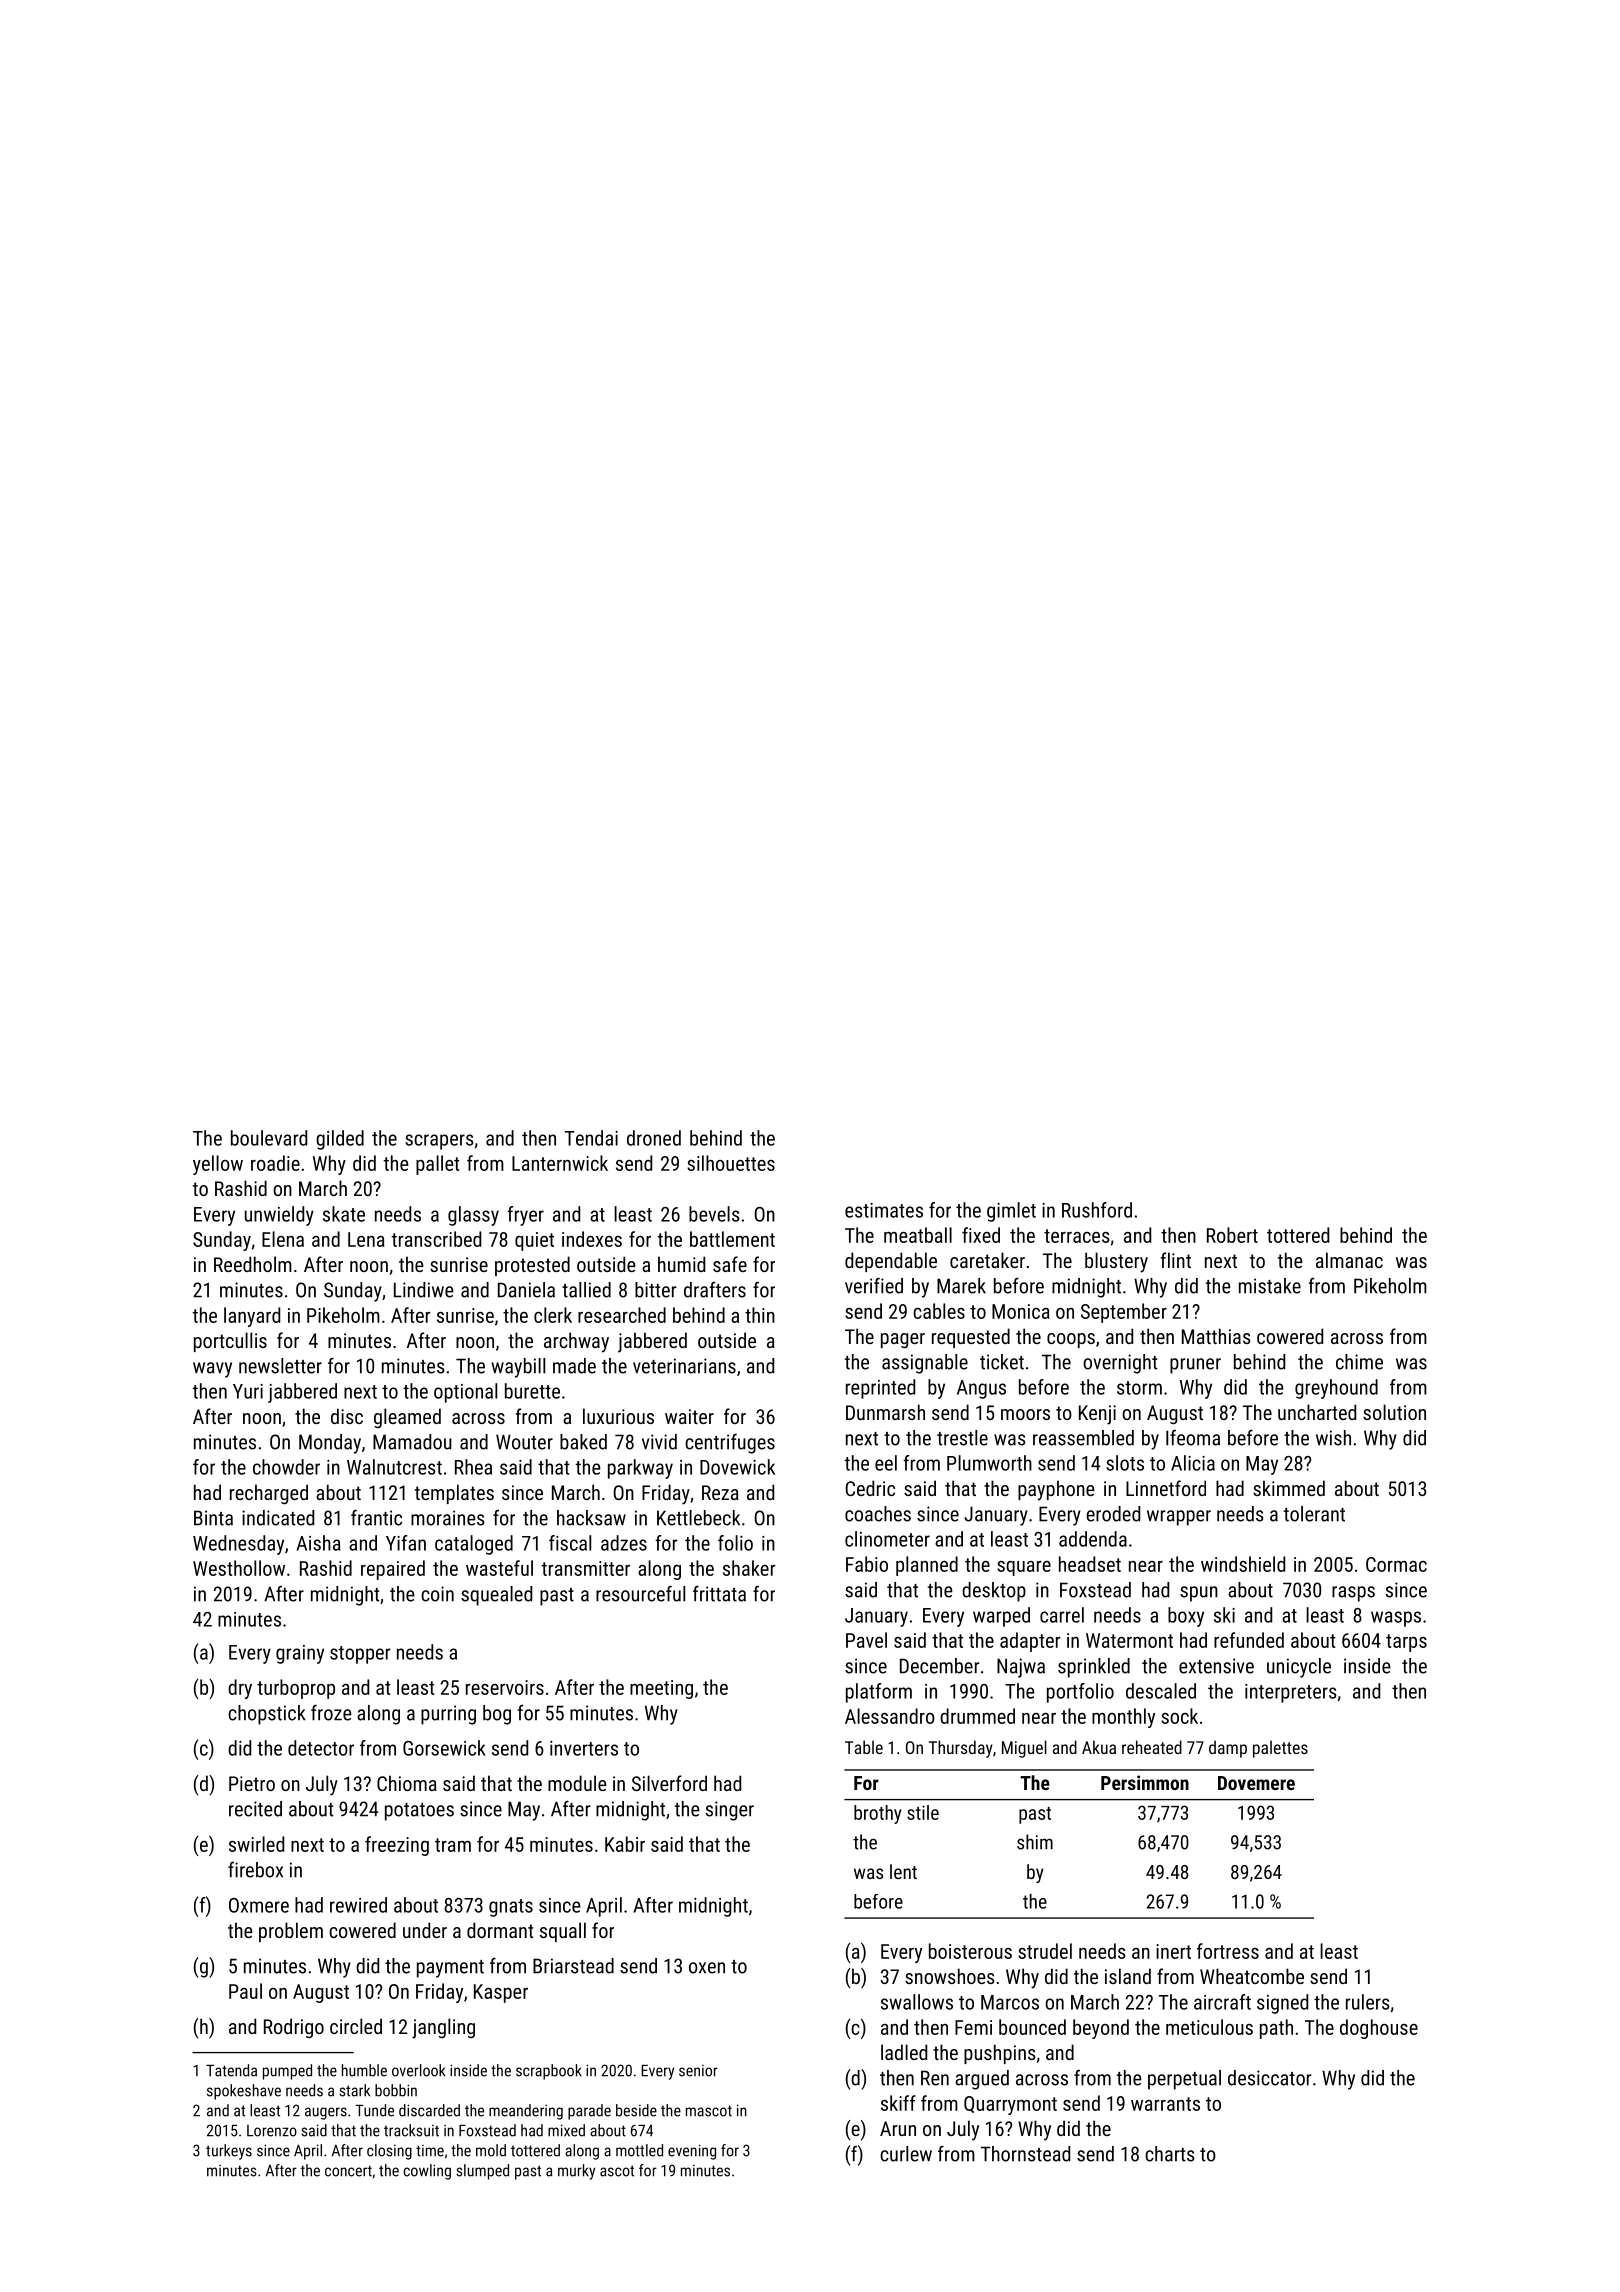  Describe the element at coordinates (870, 1488) in the image. I see `Cedric` at that location.
